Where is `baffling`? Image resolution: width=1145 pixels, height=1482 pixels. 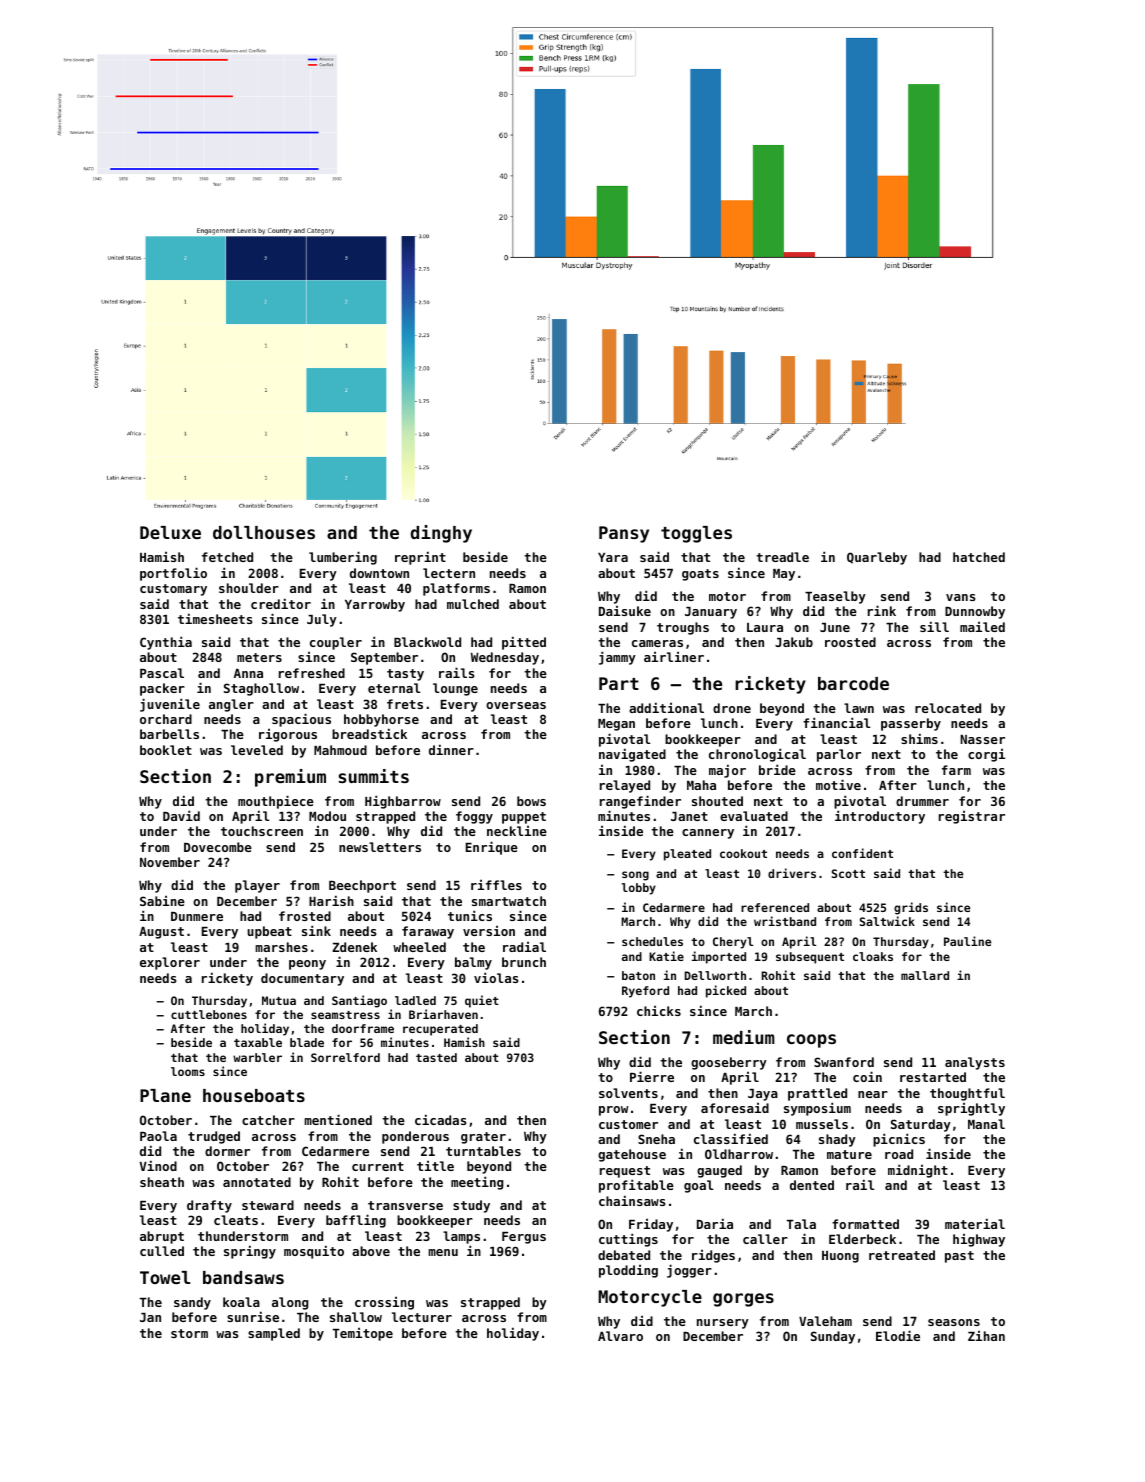 baffling is located at coordinates (356, 1221).
